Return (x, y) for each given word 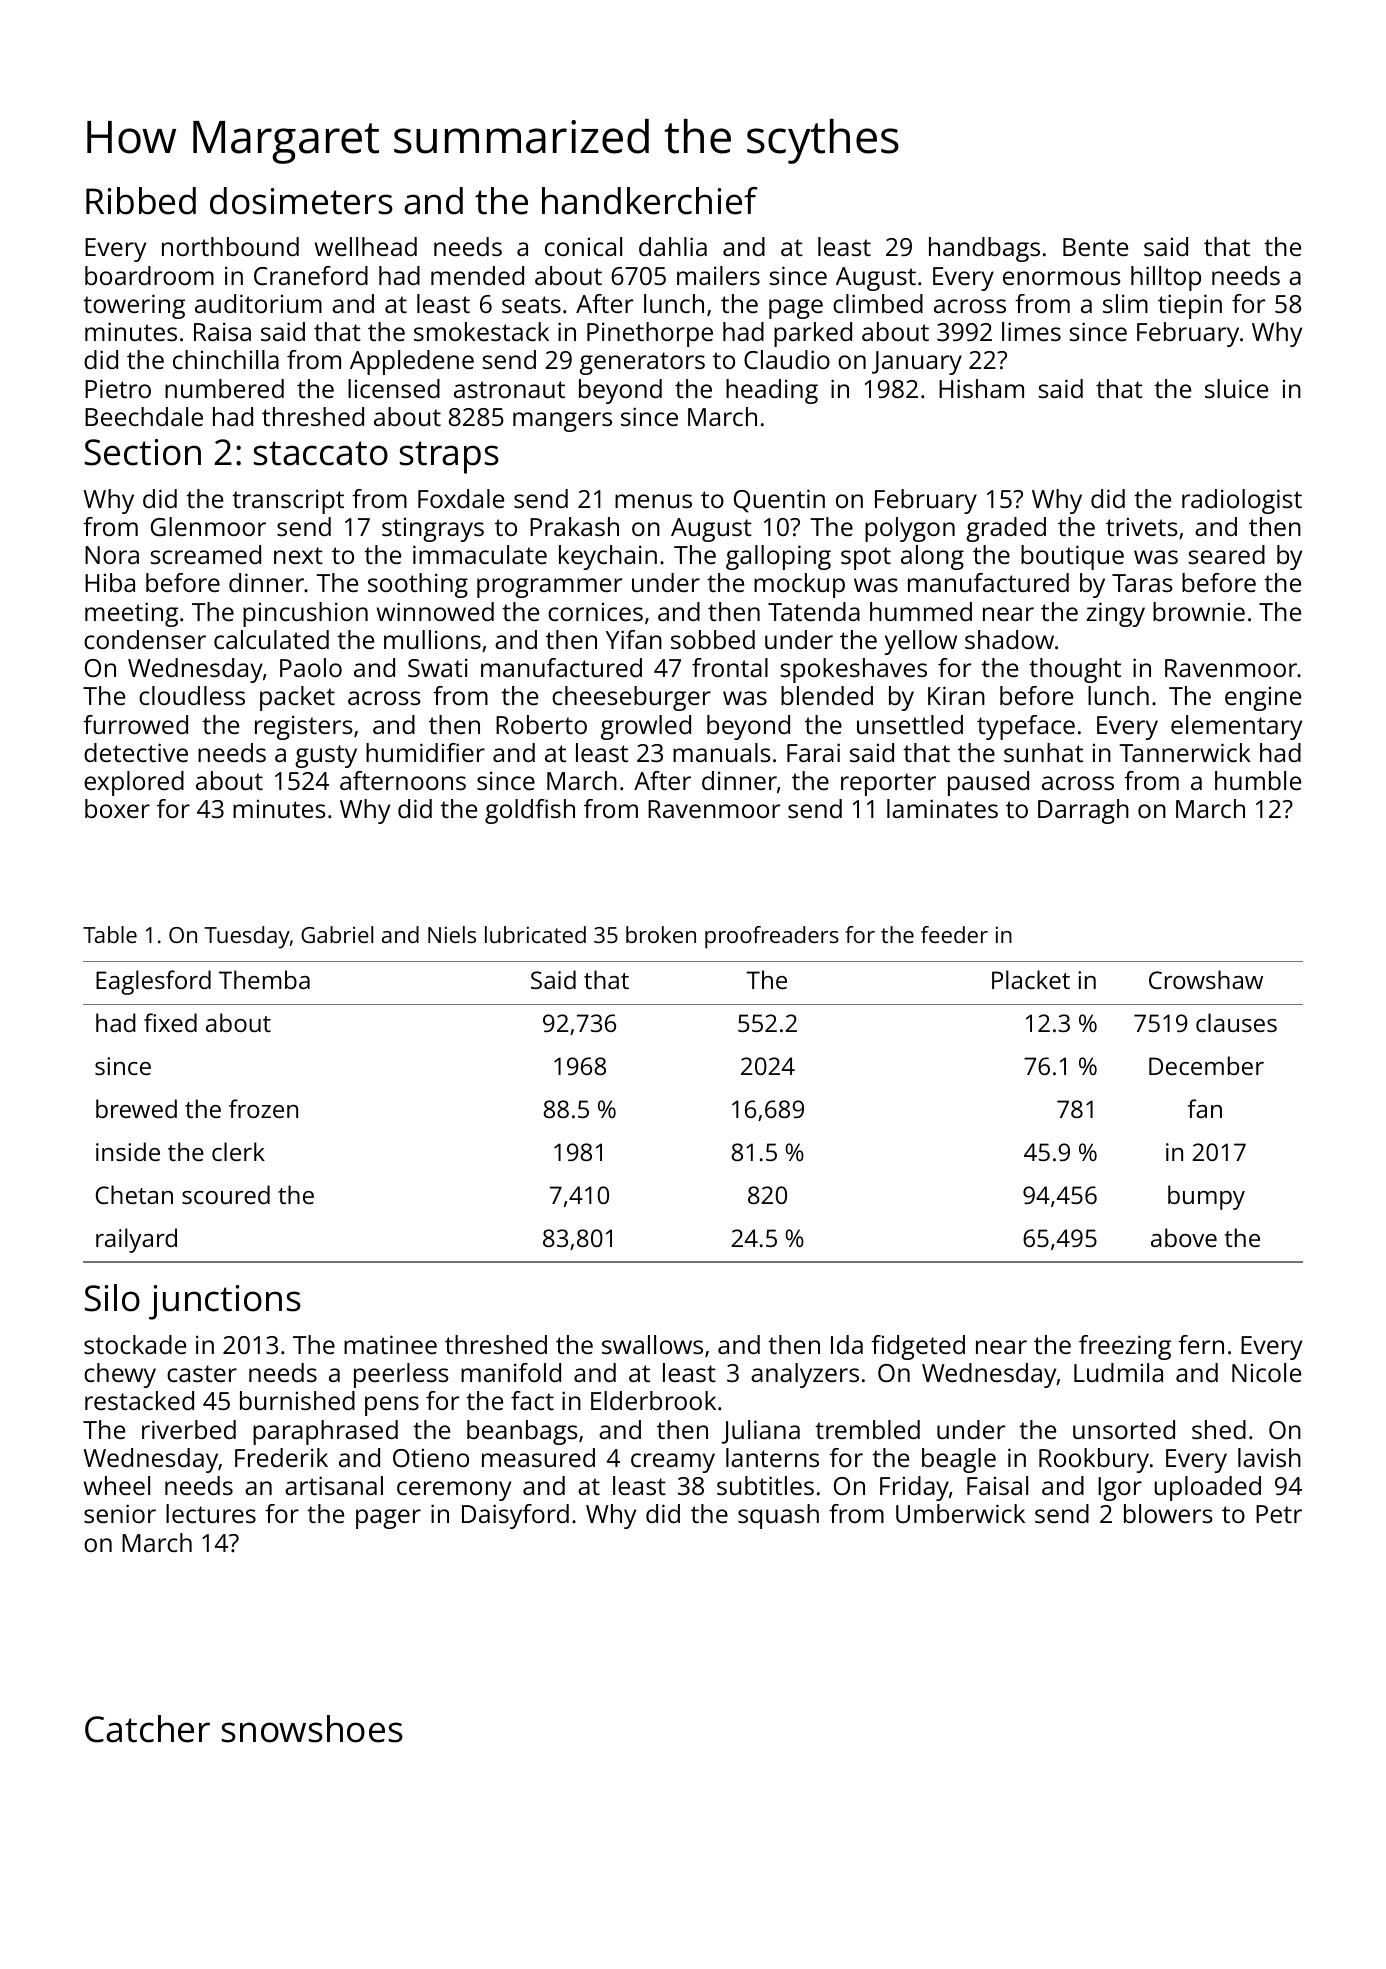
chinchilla (226, 359)
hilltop (1166, 278)
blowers (1168, 1513)
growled (646, 727)
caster (202, 1373)
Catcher (147, 1729)
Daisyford (515, 1516)
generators (642, 363)
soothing (418, 585)
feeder (954, 934)
